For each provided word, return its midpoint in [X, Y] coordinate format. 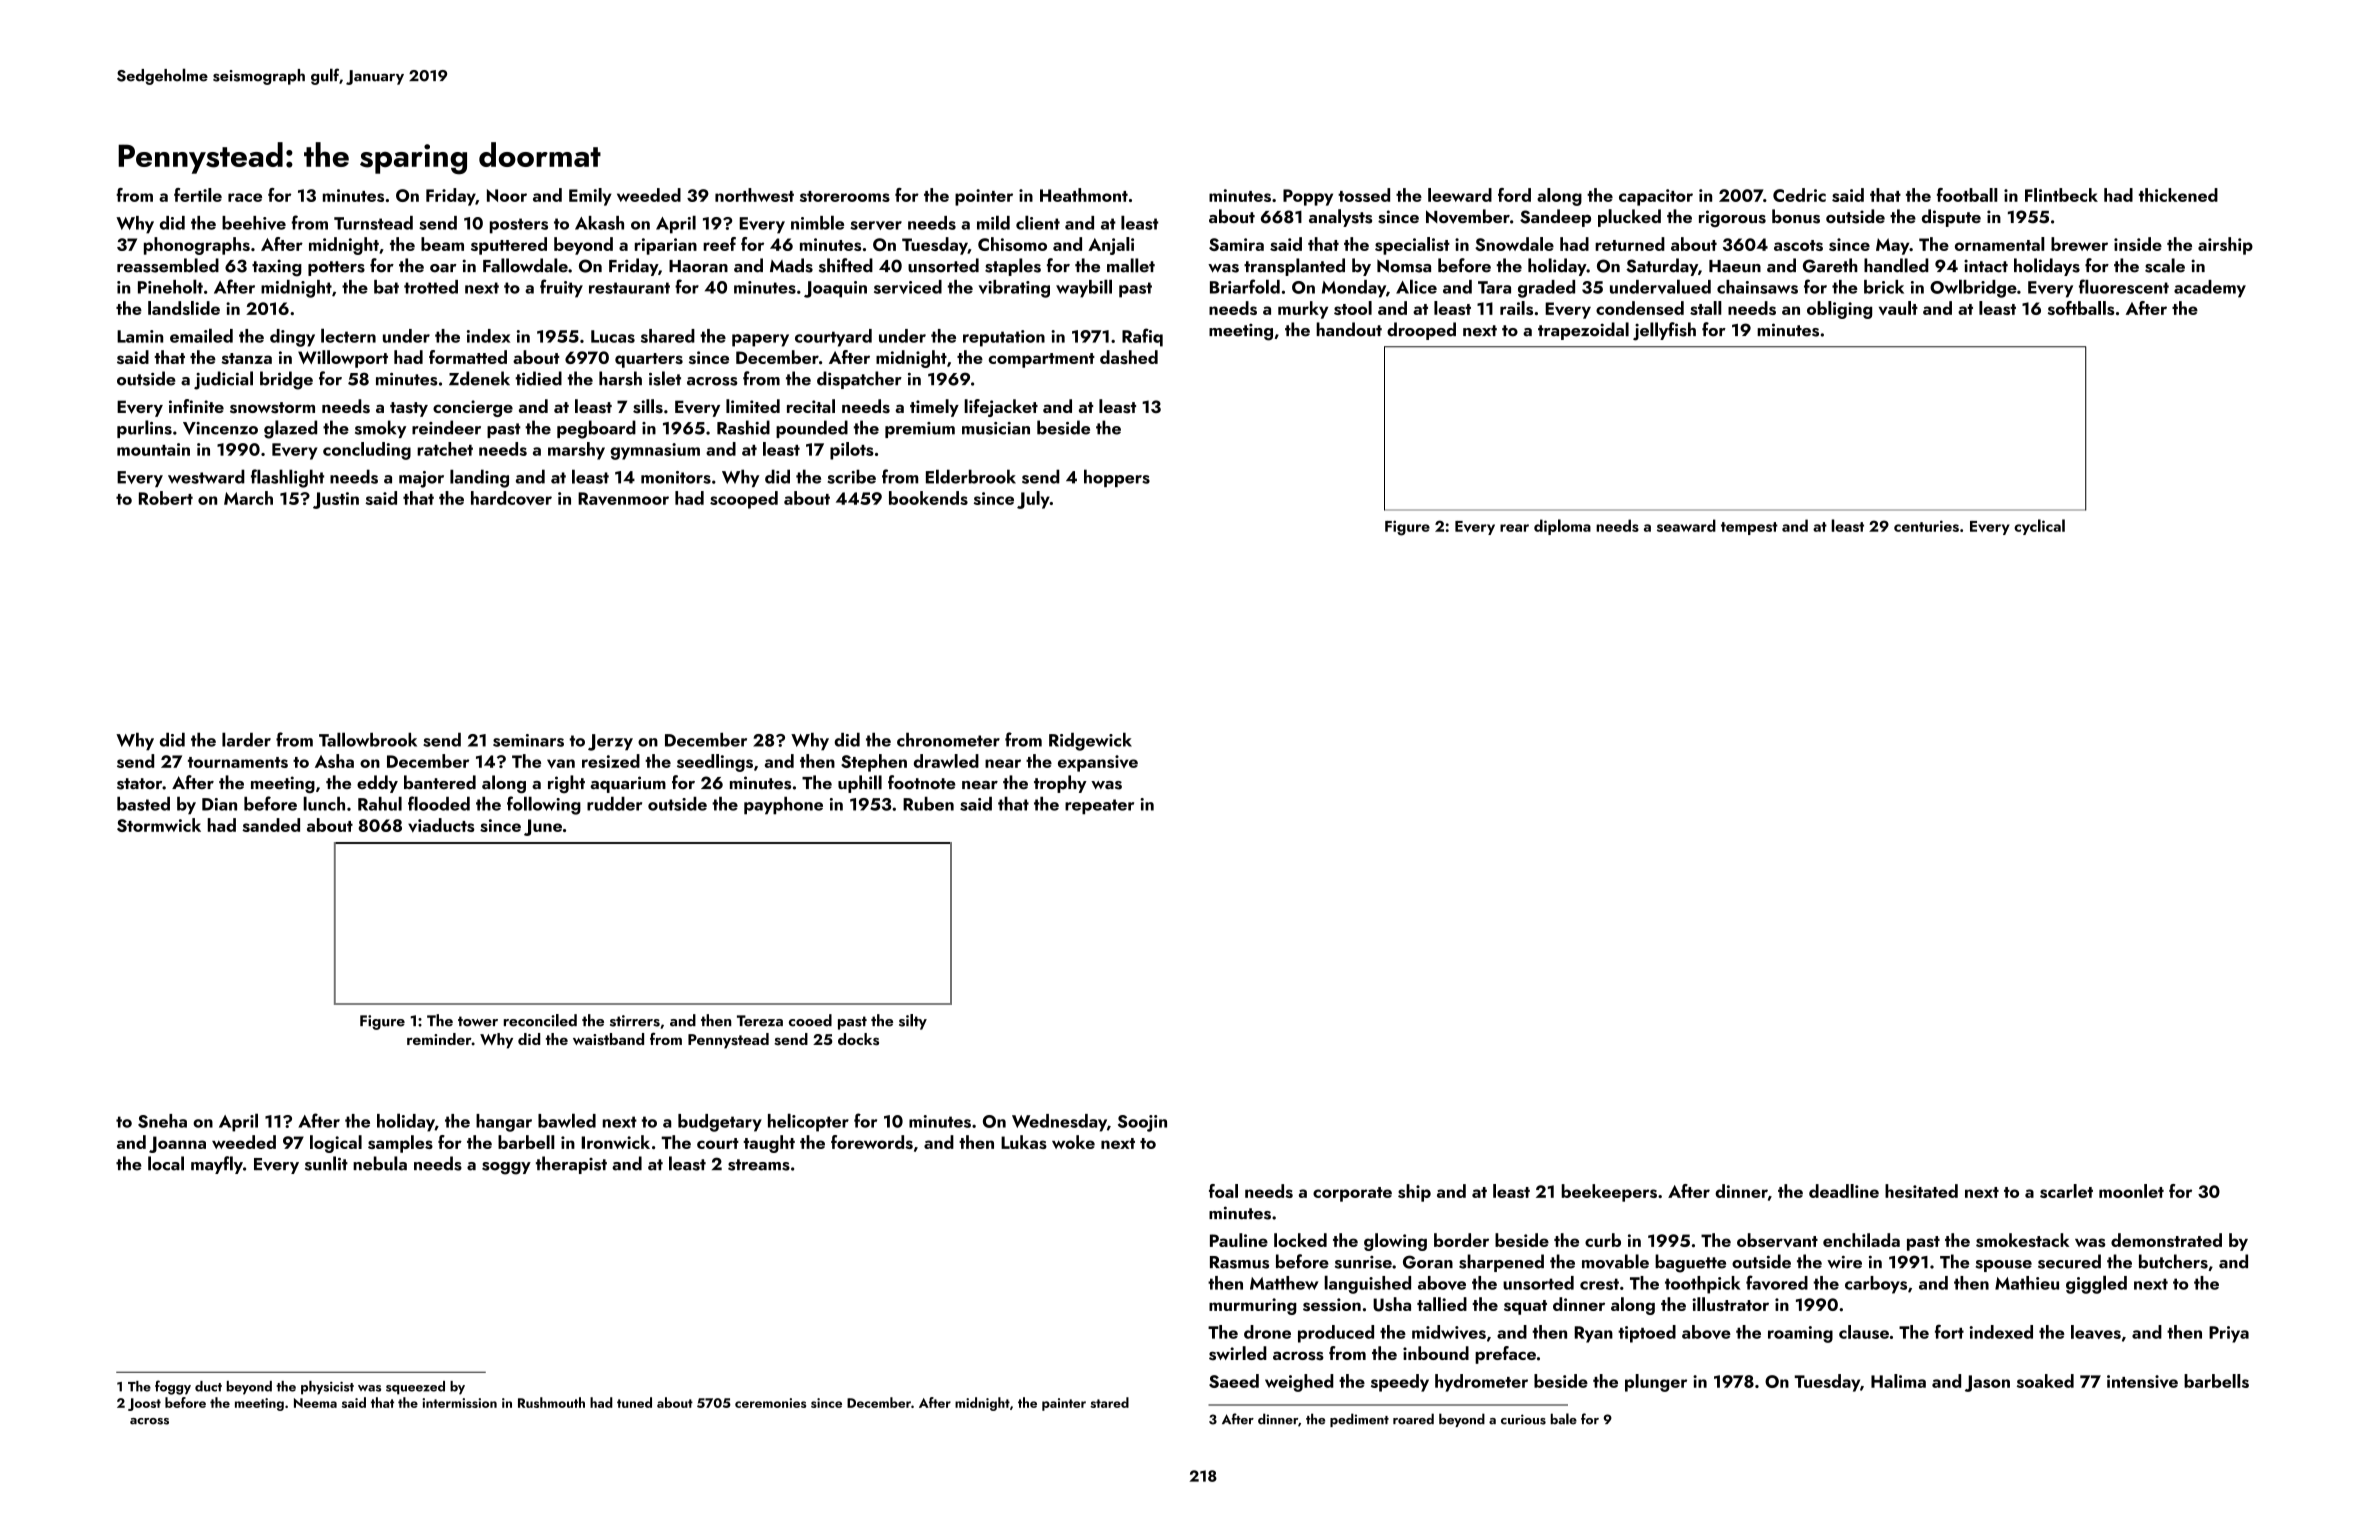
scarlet [2066, 1191]
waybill [1084, 288]
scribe [852, 476]
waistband [608, 1039]
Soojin [1142, 1123]
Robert [166, 498]
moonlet [2131, 1191]
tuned [634, 1402]
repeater [1099, 807]
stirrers [635, 1021]
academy [2210, 289]
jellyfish [1664, 331]
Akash [599, 223]
